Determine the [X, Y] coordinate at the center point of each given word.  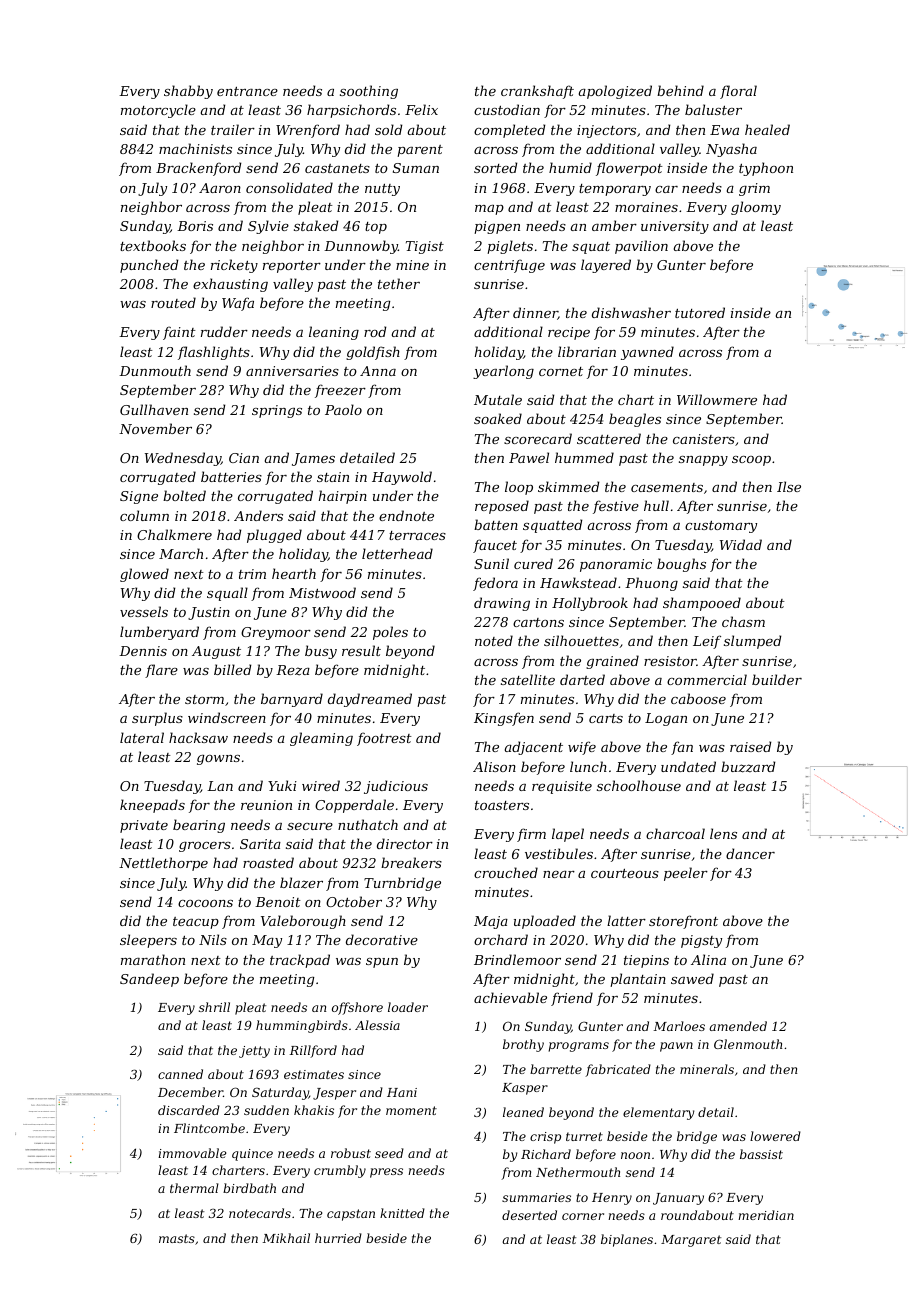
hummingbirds [302, 1026]
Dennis [143, 651]
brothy [523, 1045]
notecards [260, 1213]
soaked [498, 418]
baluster [713, 109]
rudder [224, 331]
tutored [700, 312]
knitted [402, 1213]
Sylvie [268, 227]
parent [420, 151]
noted [494, 640]
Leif [707, 642]
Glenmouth [748, 1044]
